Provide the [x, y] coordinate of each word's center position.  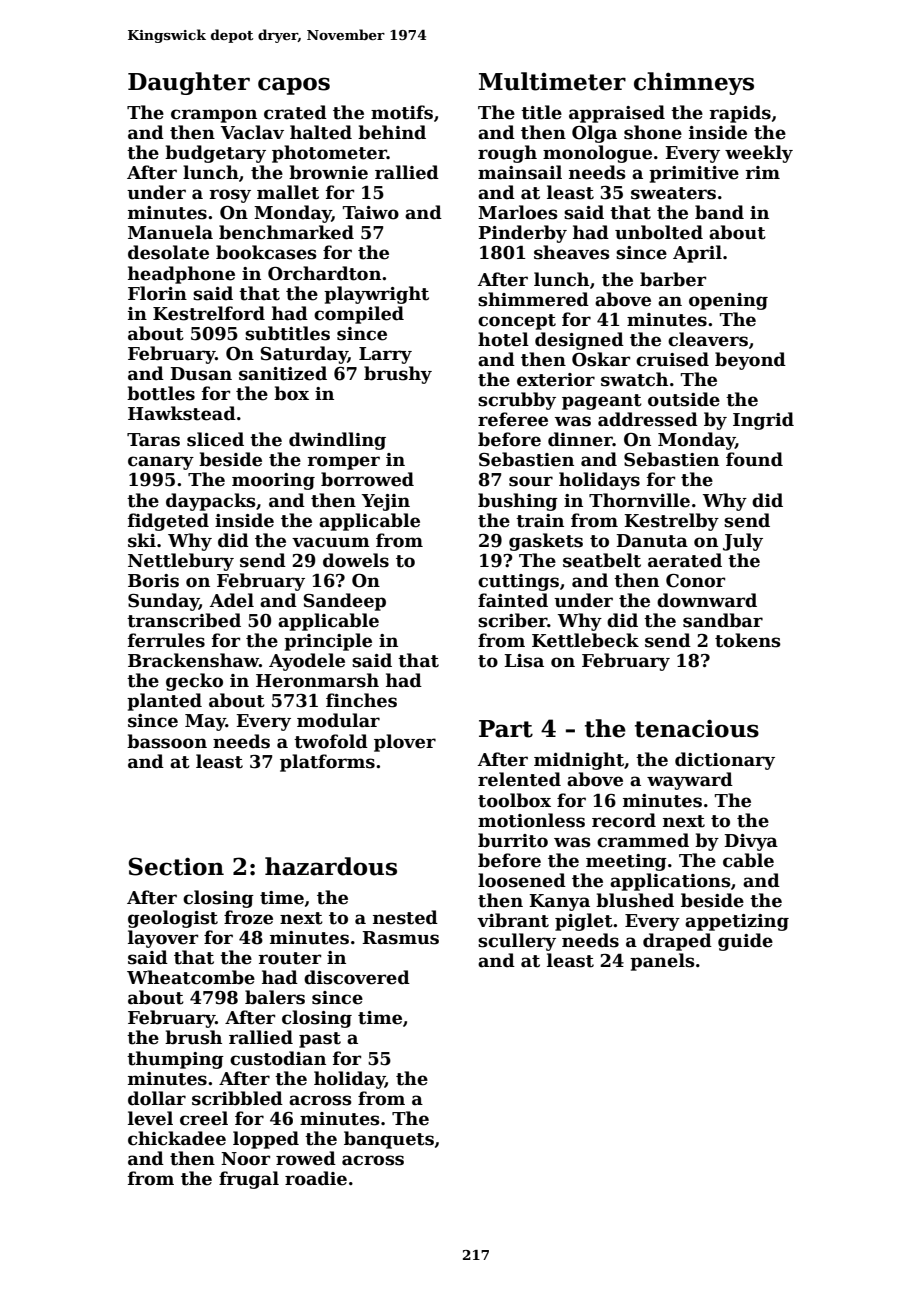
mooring [273, 481]
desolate [168, 252]
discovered [357, 977]
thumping [175, 1060]
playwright [376, 295]
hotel [503, 339]
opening [728, 301]
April [697, 254]
